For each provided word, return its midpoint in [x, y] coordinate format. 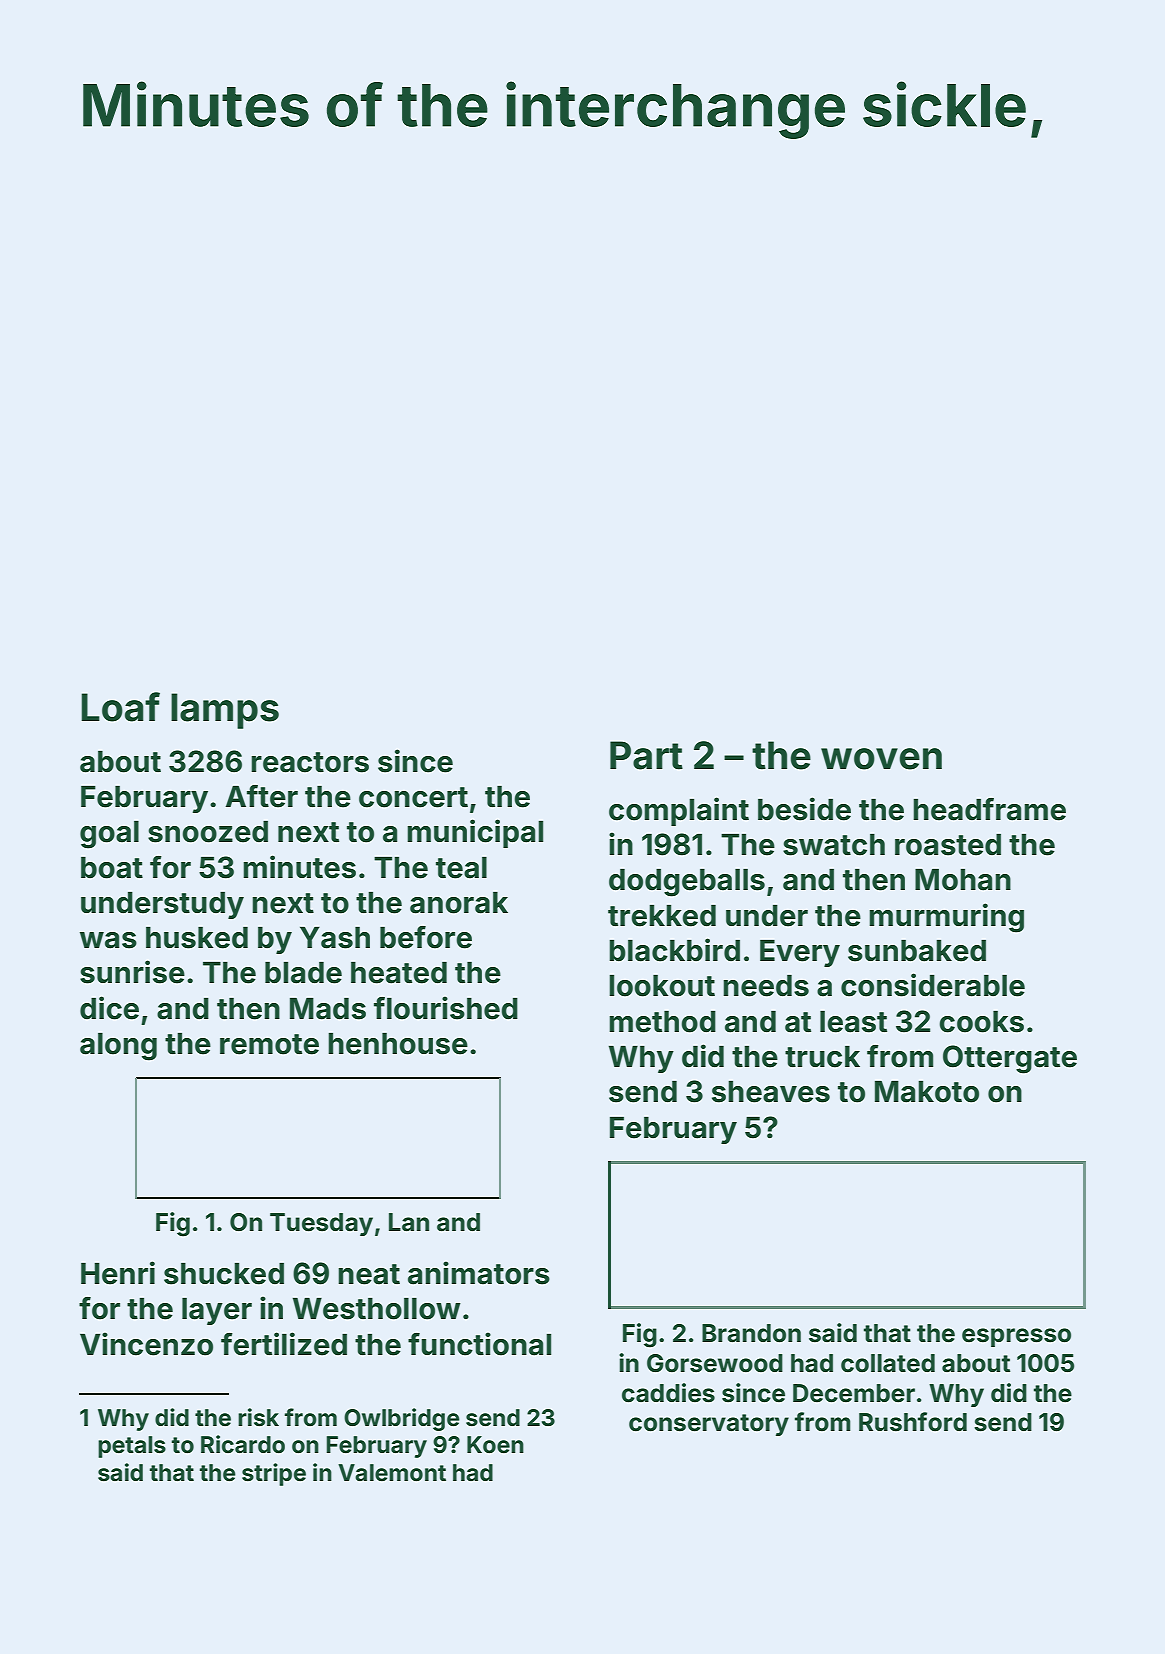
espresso [1016, 1337]
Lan [409, 1222]
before [426, 937]
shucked [224, 1273]
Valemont [392, 1473]
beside [804, 809]
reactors [310, 762]
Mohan [963, 879]
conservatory [709, 1425]
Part [646, 755]
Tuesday [321, 1224]
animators [479, 1273]
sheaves [771, 1091]
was [108, 940]
